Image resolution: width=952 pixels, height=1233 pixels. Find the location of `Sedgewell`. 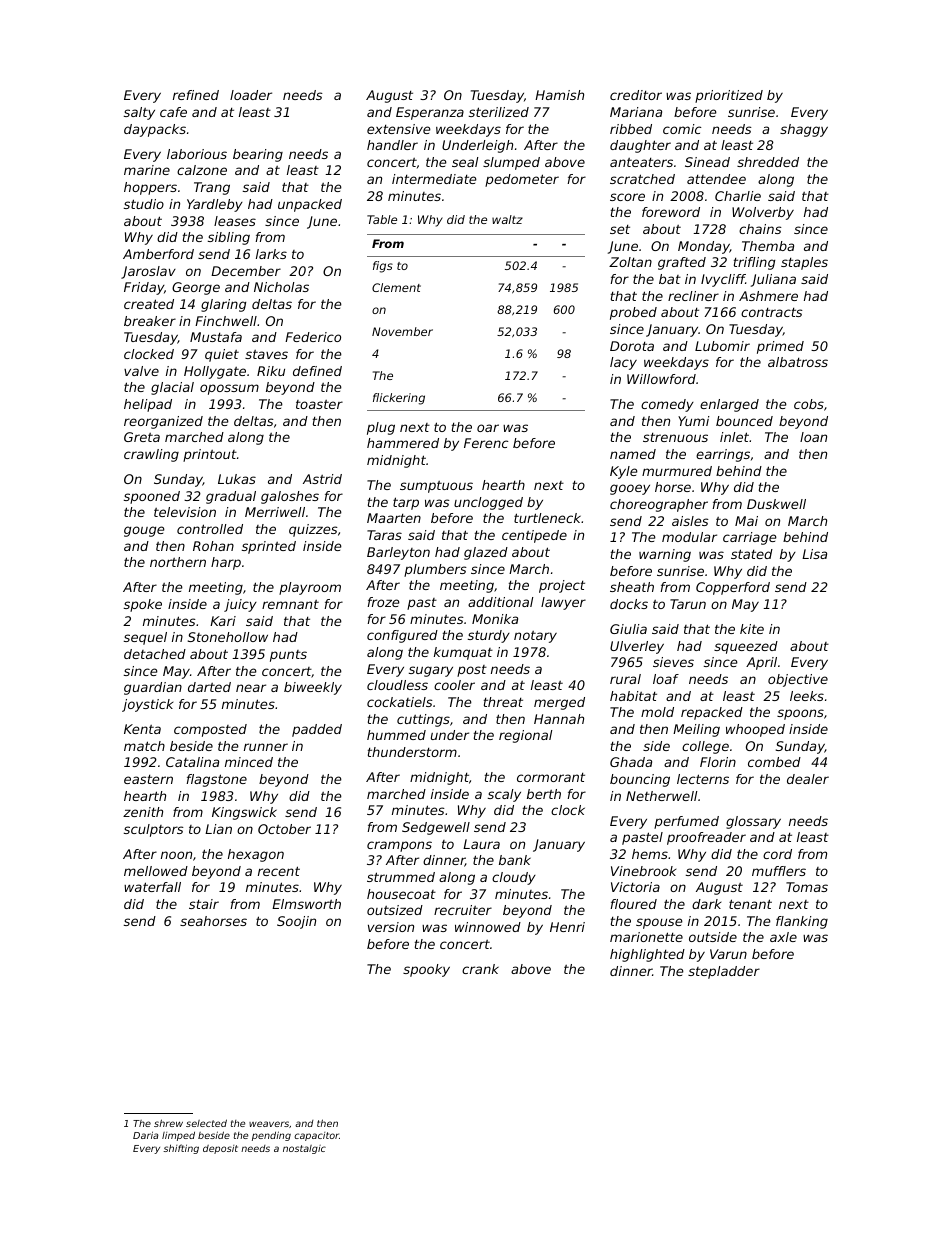

Sedgewell is located at coordinates (436, 828).
